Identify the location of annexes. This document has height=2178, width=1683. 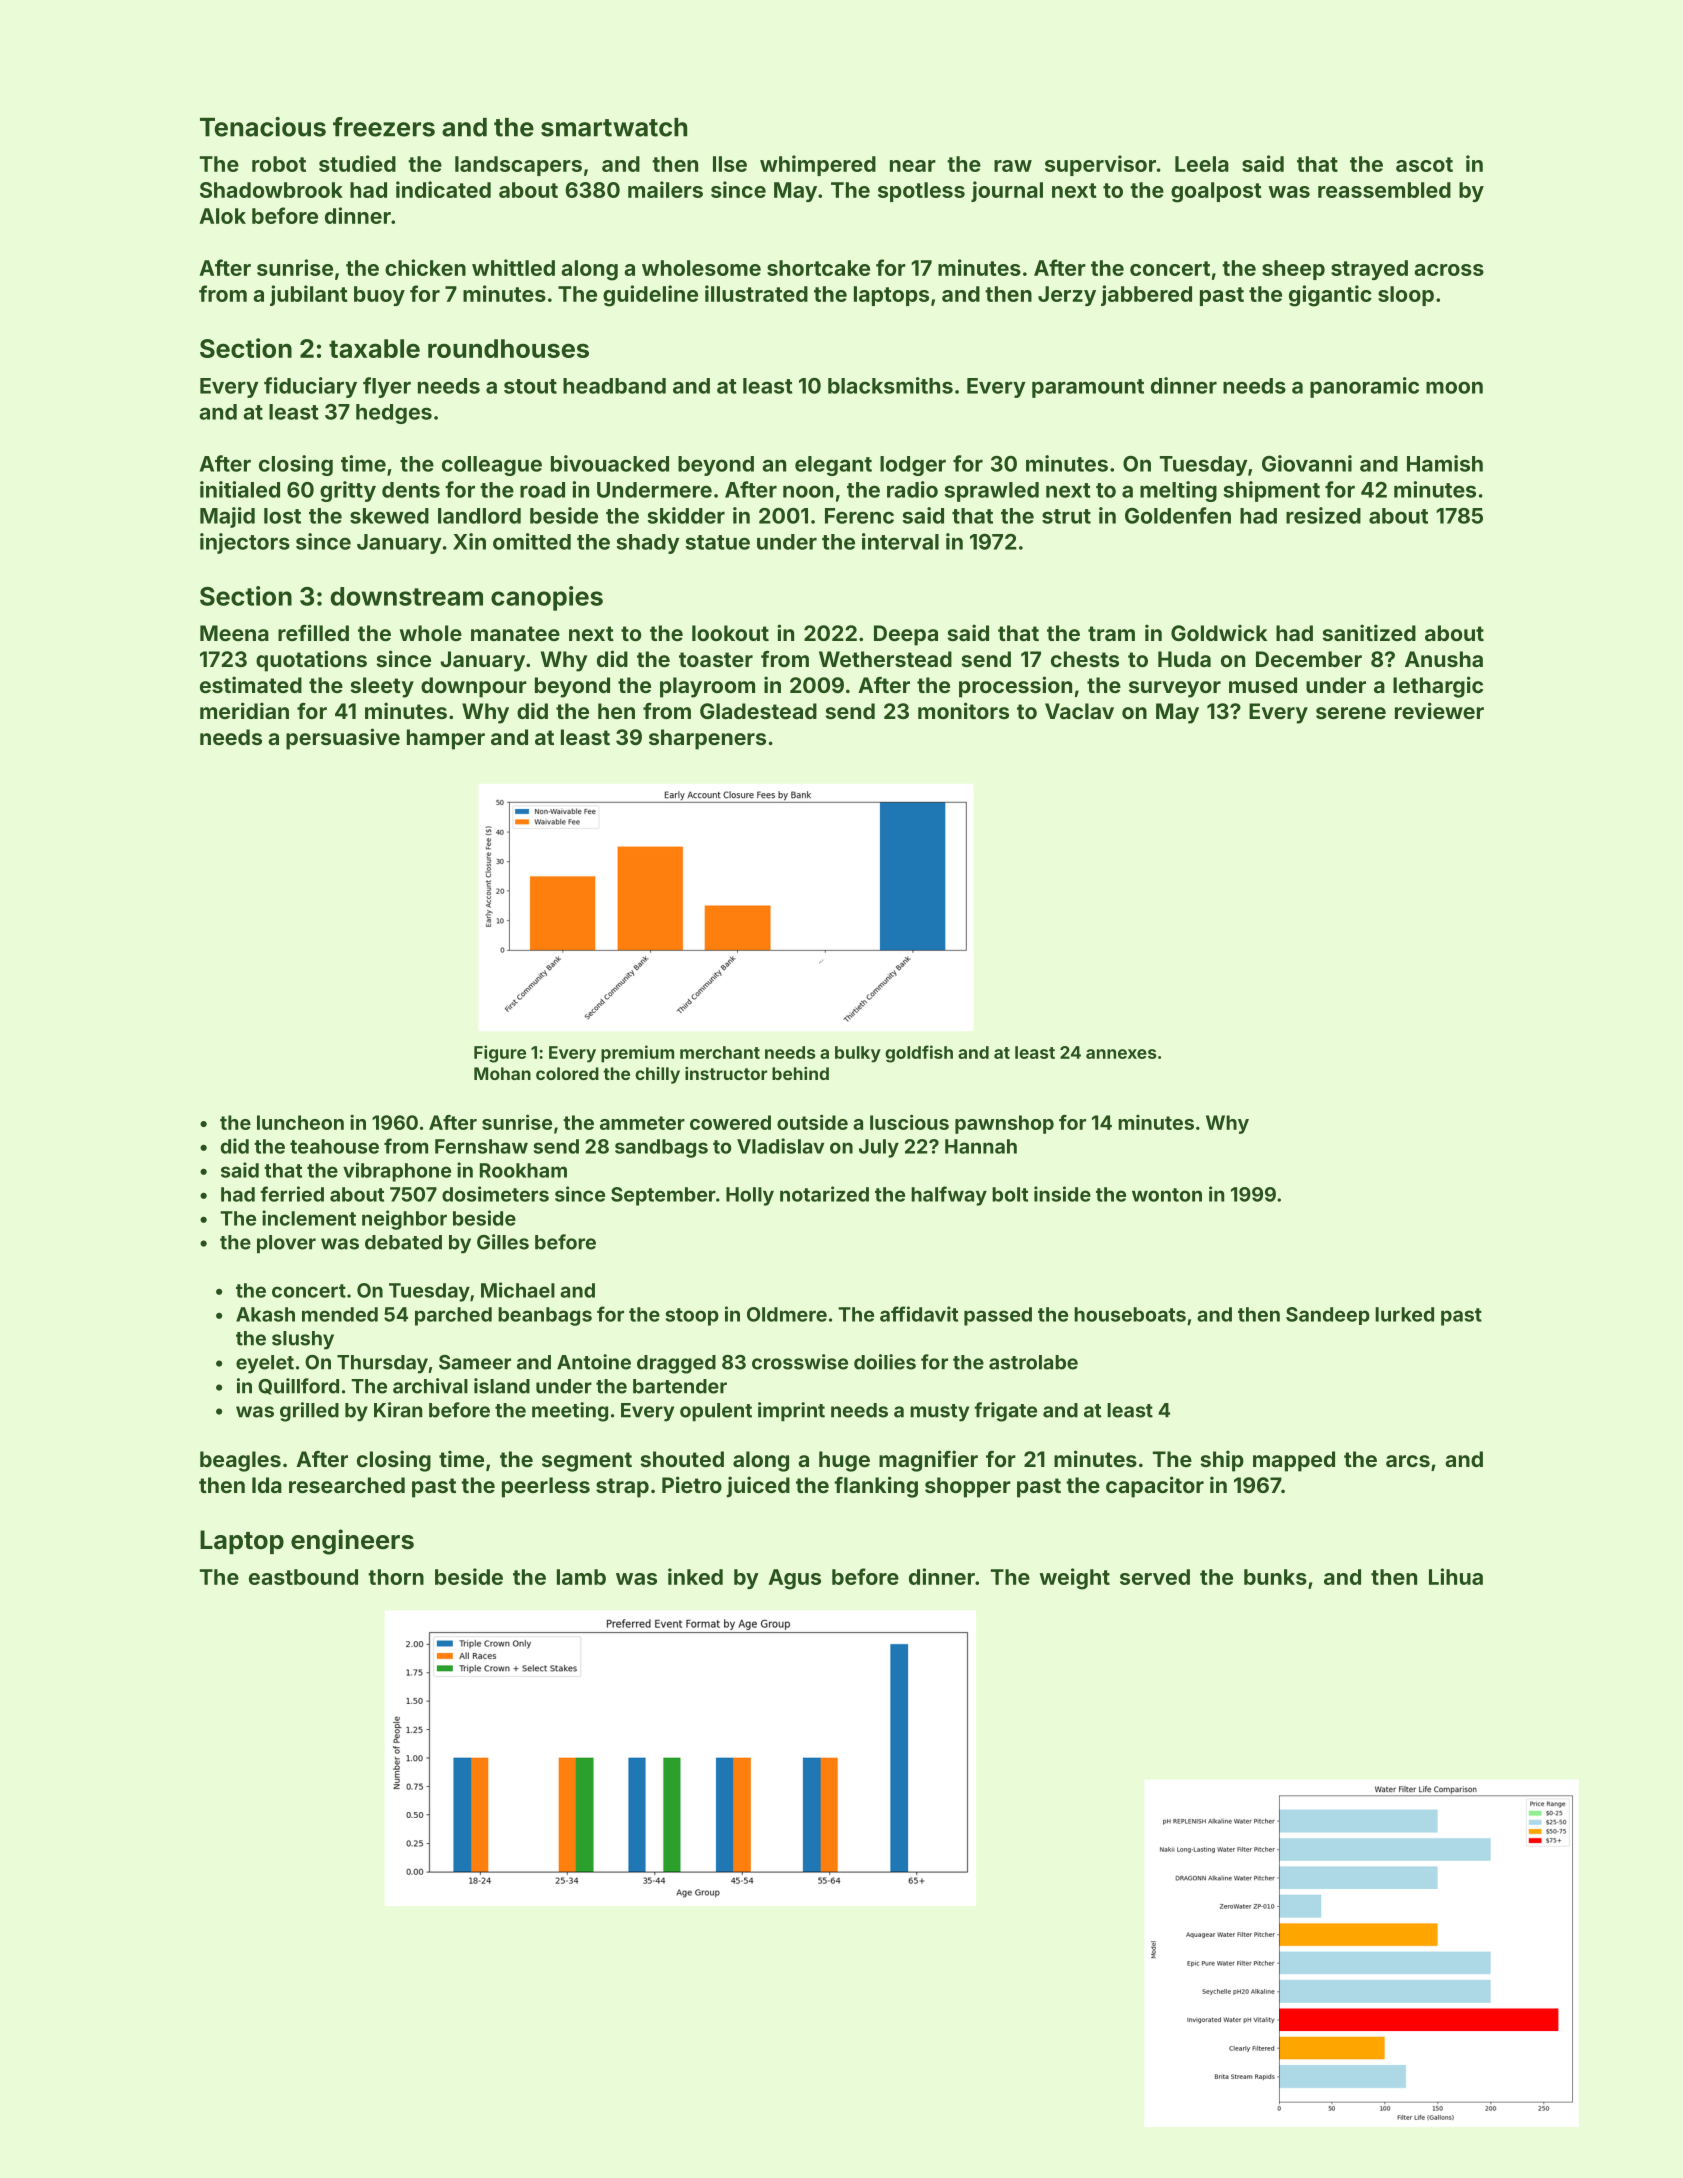
(1121, 1054).
